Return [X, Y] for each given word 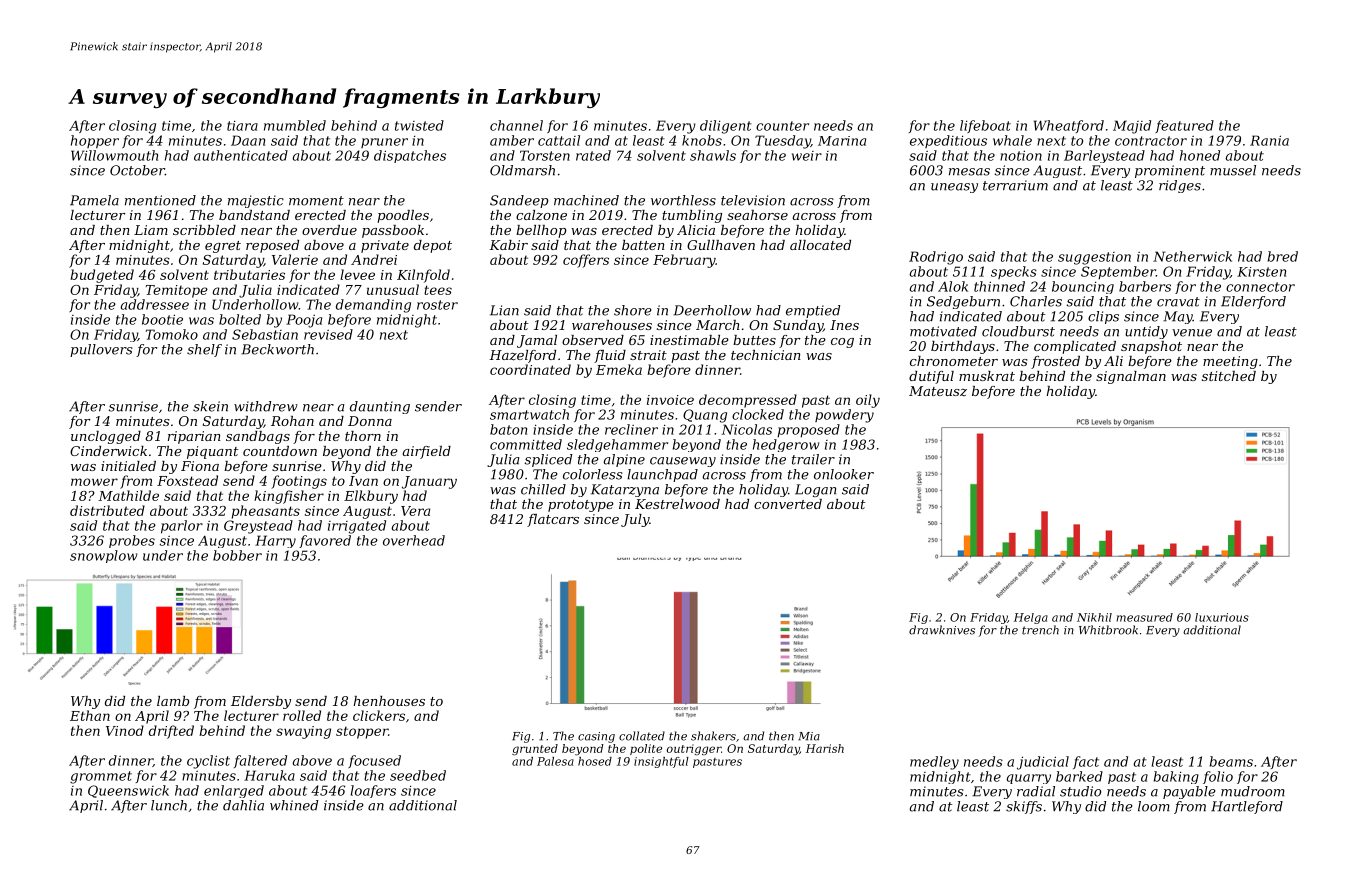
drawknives [942, 630]
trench [1040, 630]
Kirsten [1261, 272]
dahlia [243, 805]
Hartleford [1247, 807]
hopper [95, 142]
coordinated [530, 369]
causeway [683, 462]
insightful [661, 762]
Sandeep [519, 201]
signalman [1131, 377]
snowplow [104, 556]
